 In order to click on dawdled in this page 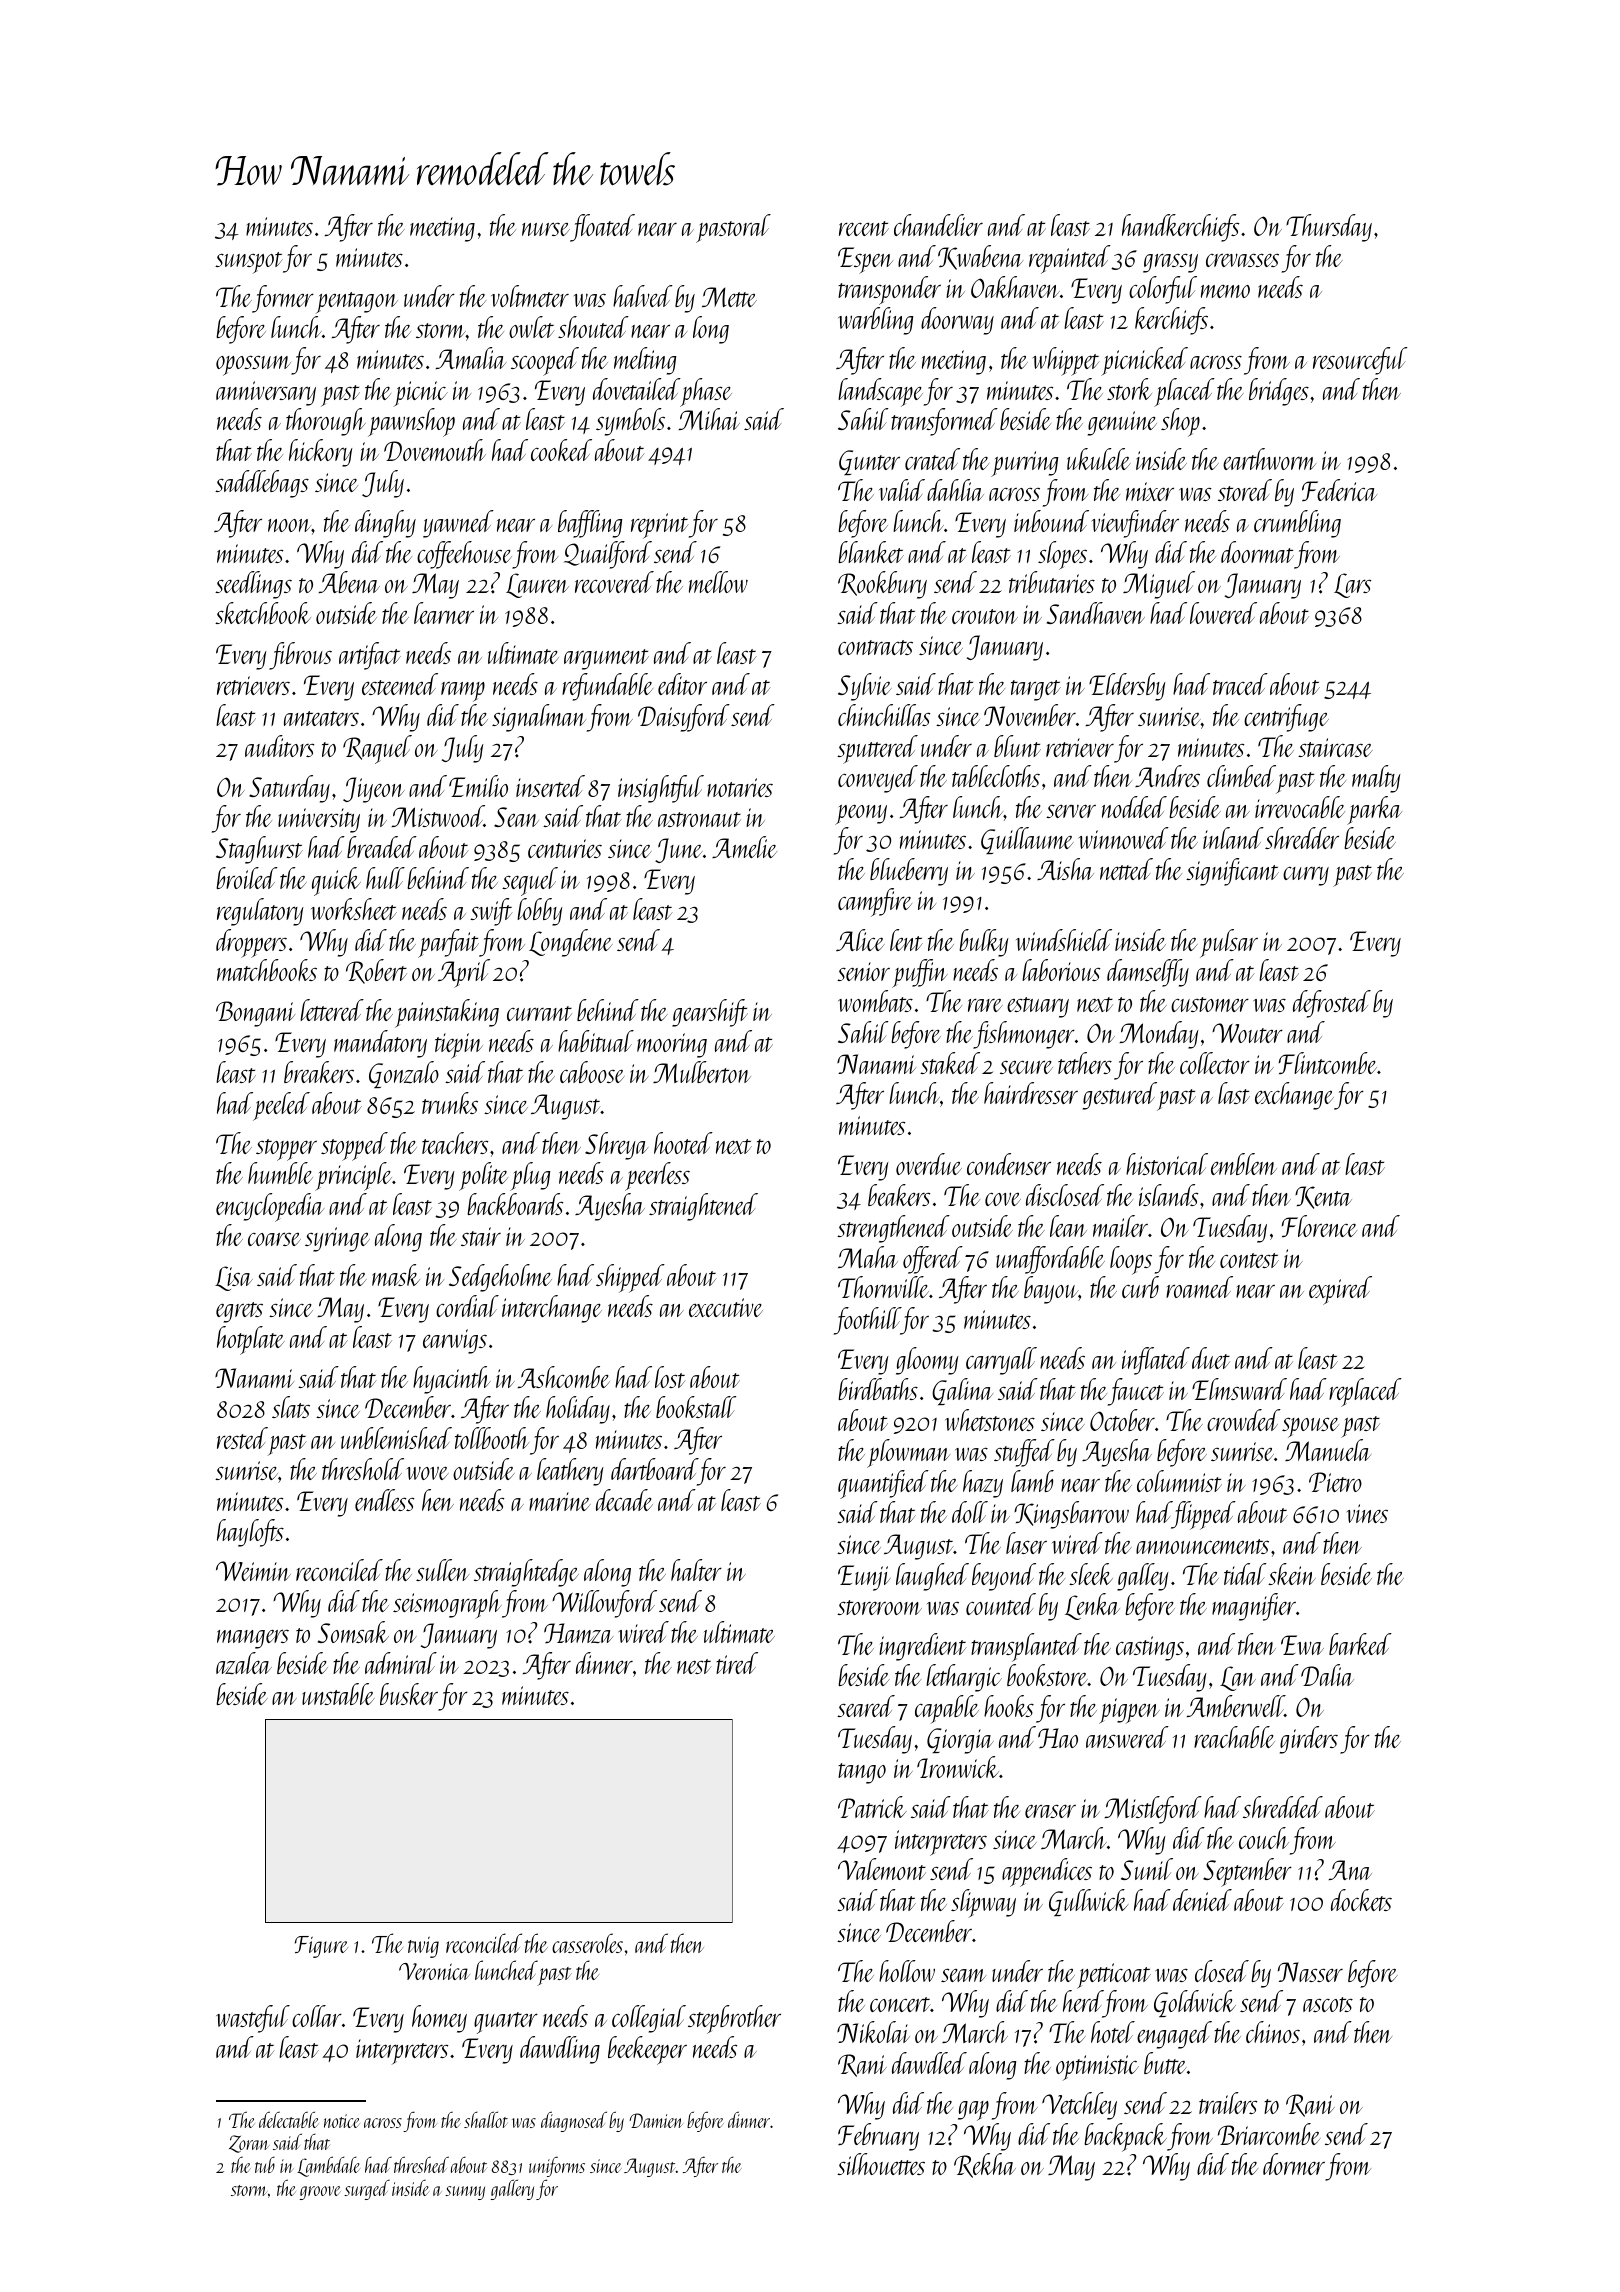, I will do `click(929, 2063)`.
